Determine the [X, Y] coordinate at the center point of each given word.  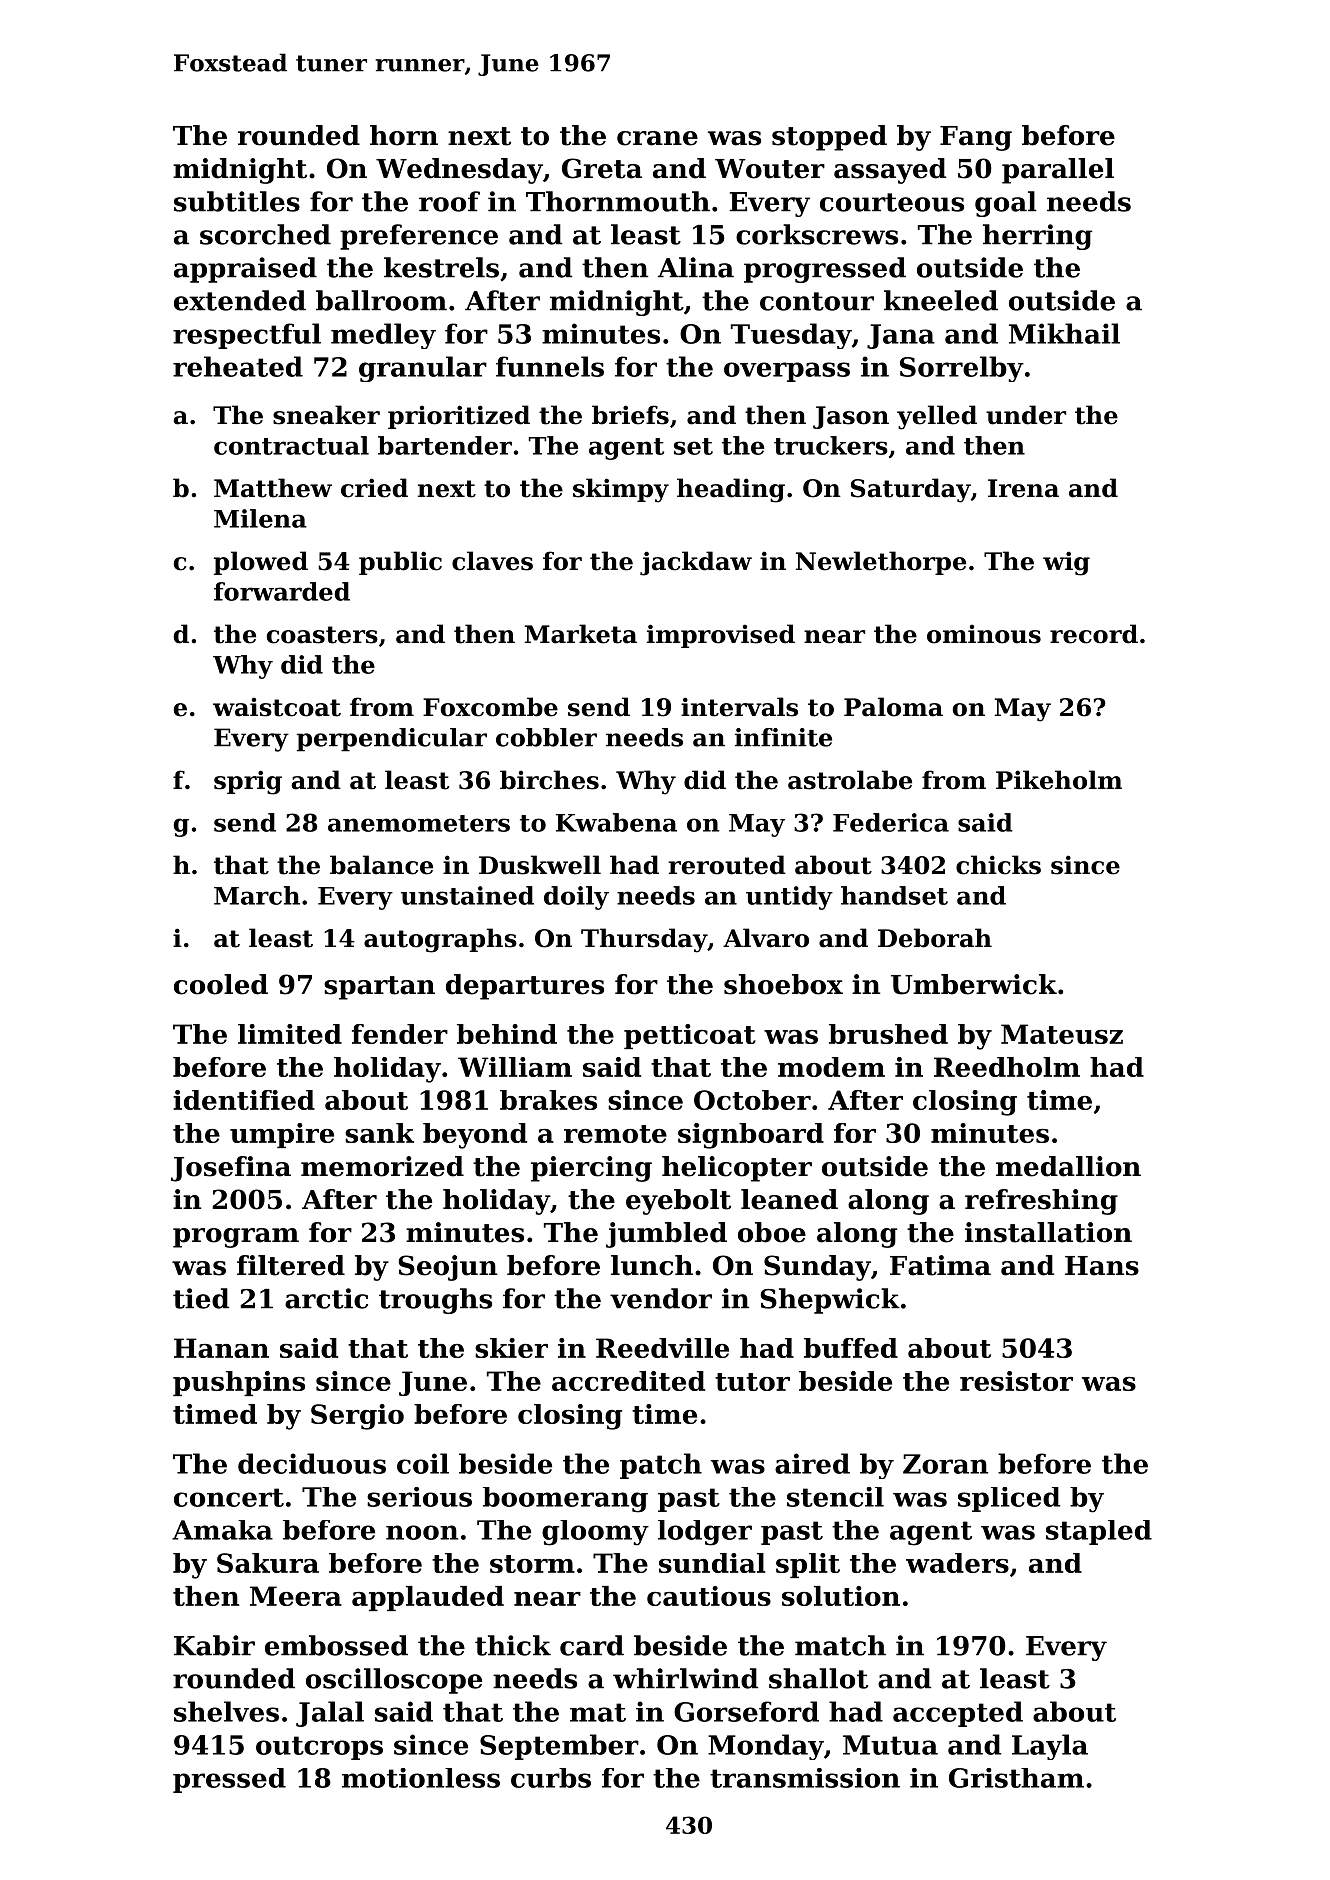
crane [657, 138]
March [257, 895]
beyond [475, 1136]
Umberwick [974, 984]
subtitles [237, 201]
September [559, 1747]
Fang [976, 138]
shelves [226, 1711]
